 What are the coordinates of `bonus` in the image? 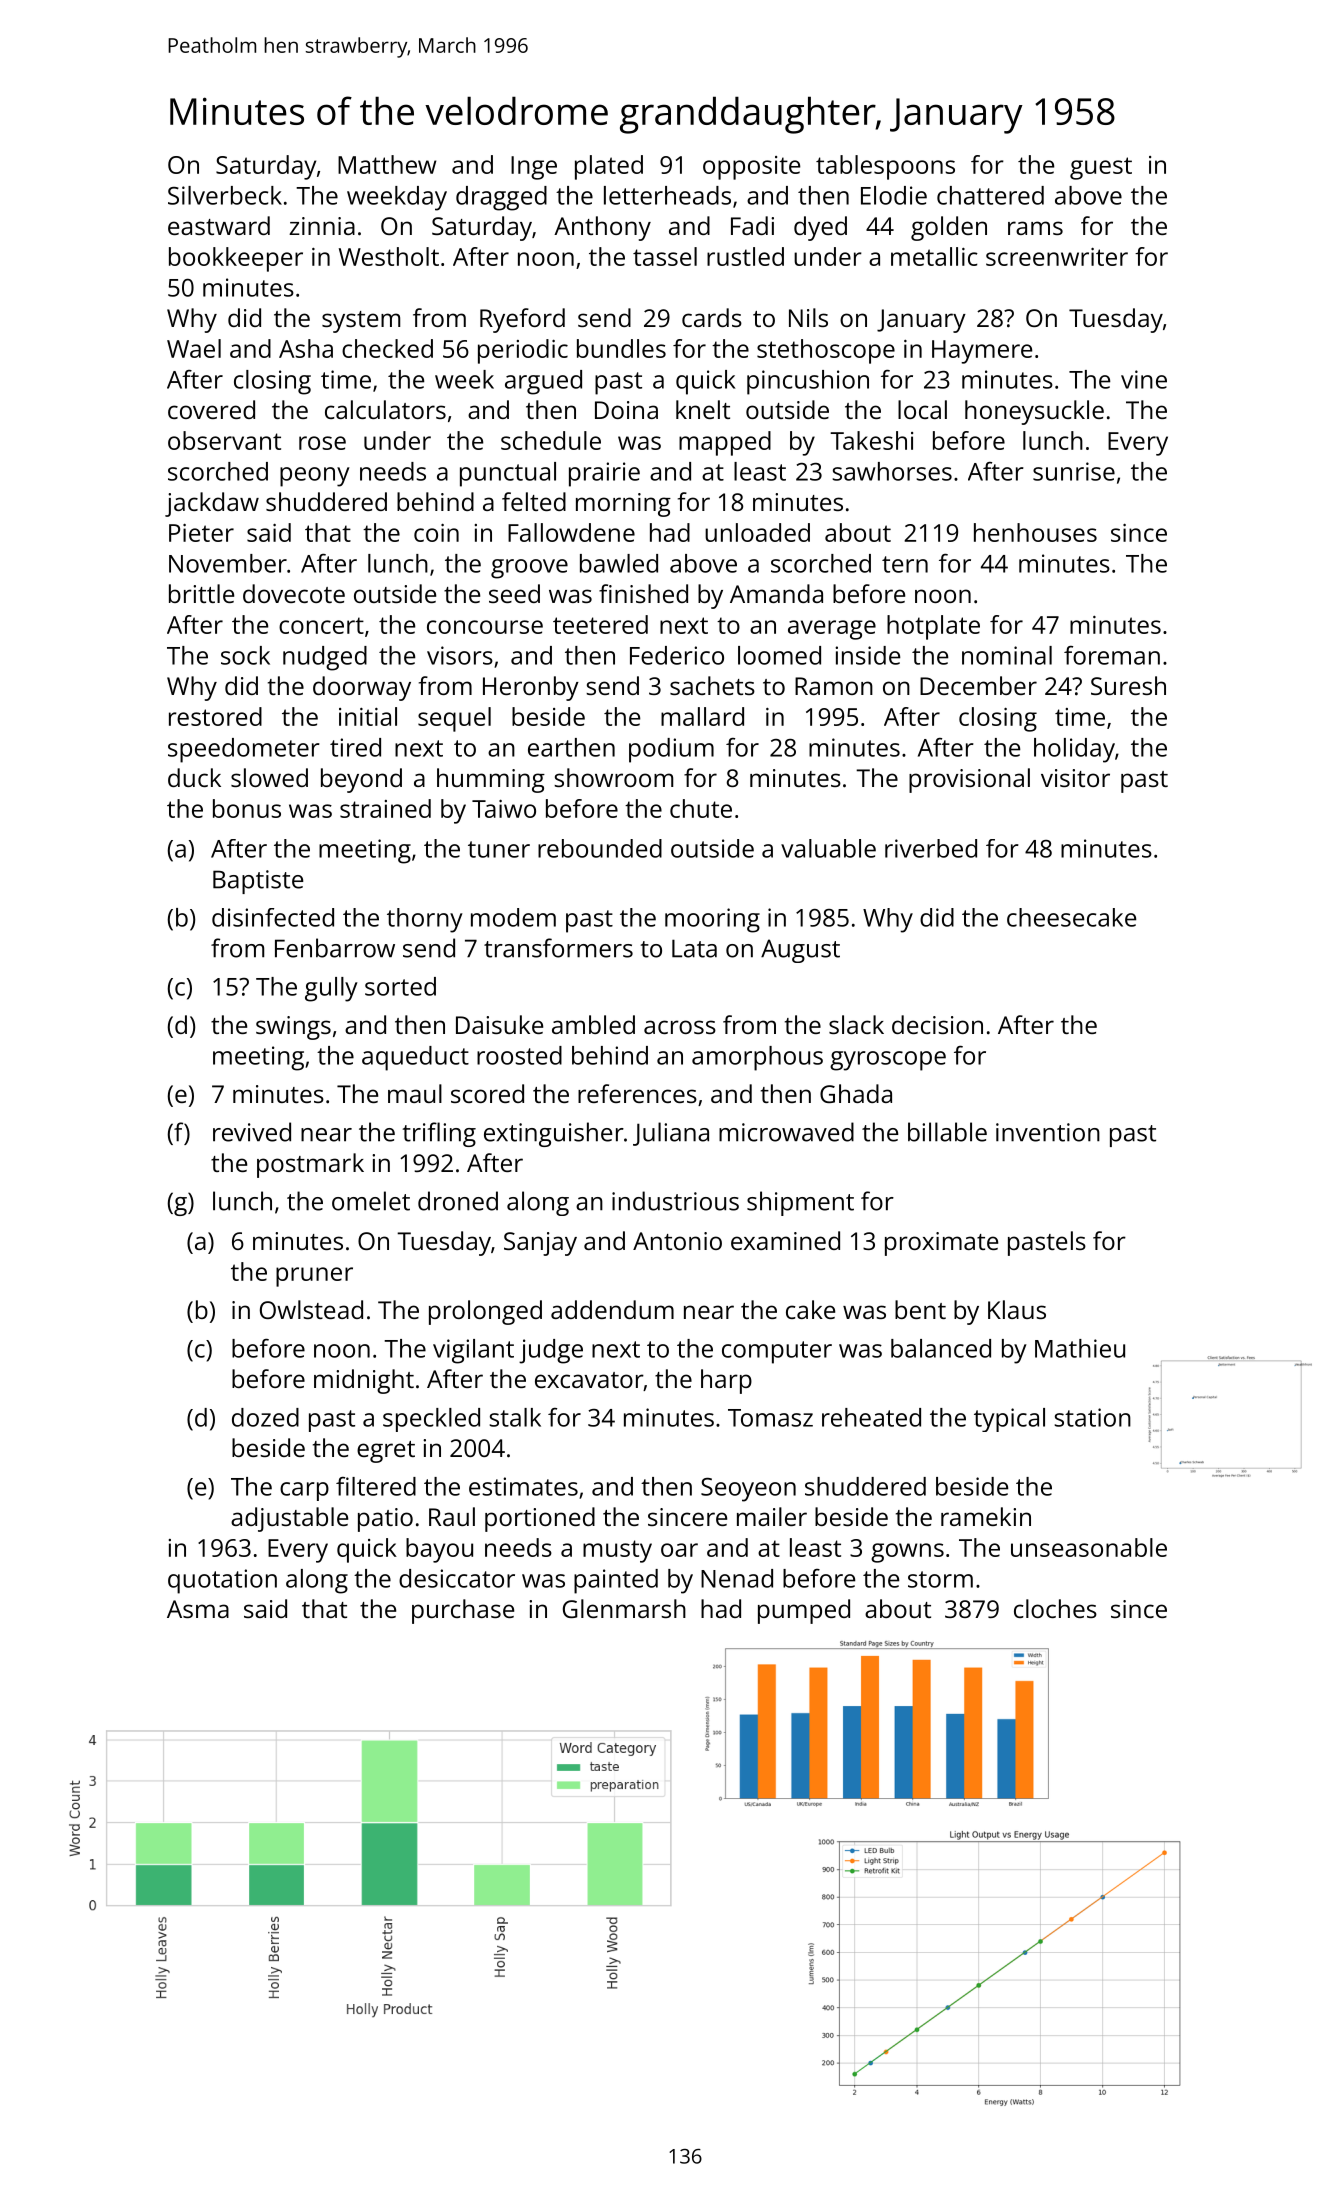 It's located at (247, 808).
